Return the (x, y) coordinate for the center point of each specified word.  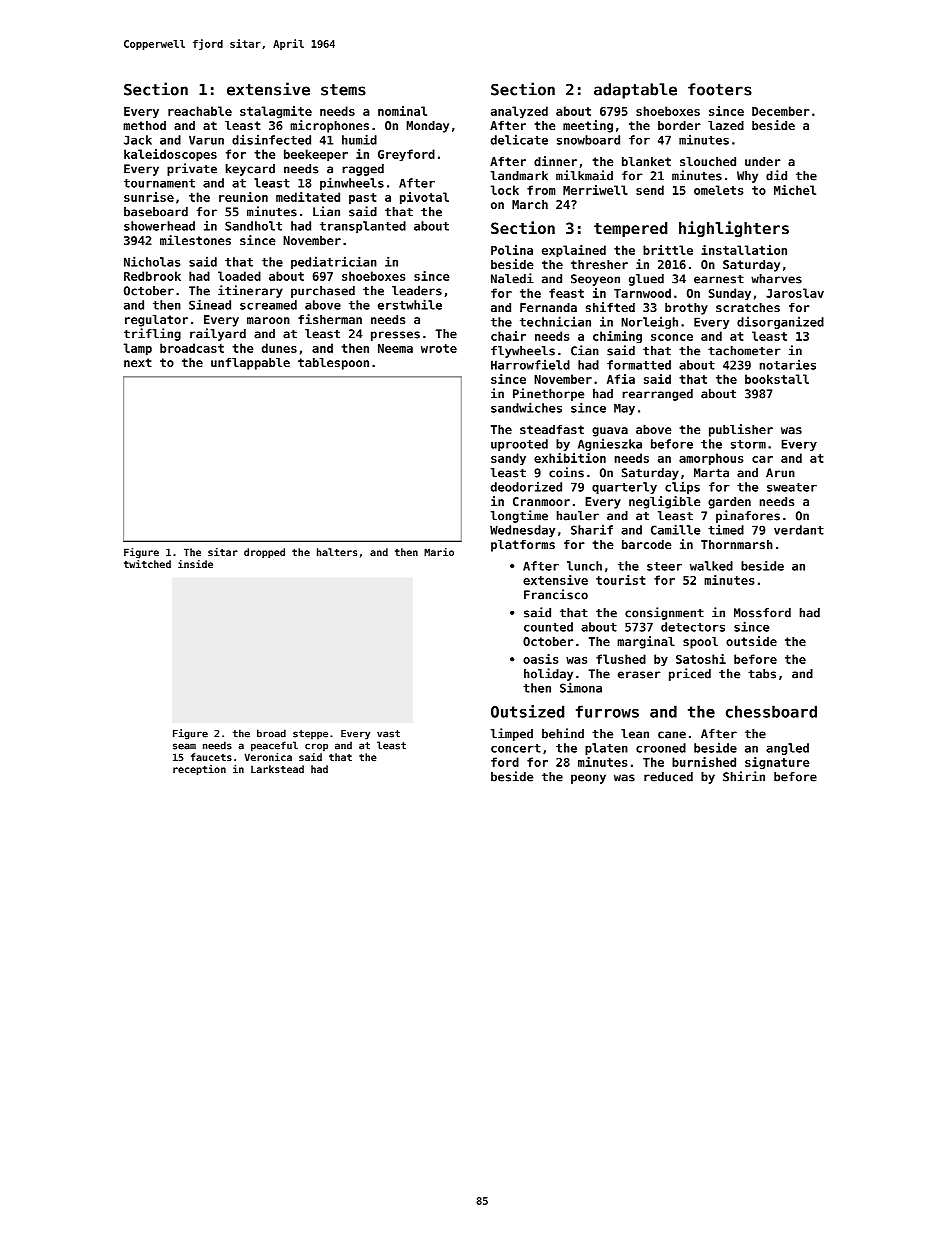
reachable (200, 111)
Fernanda (548, 307)
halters (337, 552)
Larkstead (277, 769)
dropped (264, 553)
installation (744, 250)
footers (720, 89)
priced (690, 674)
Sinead (210, 304)
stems (343, 90)
